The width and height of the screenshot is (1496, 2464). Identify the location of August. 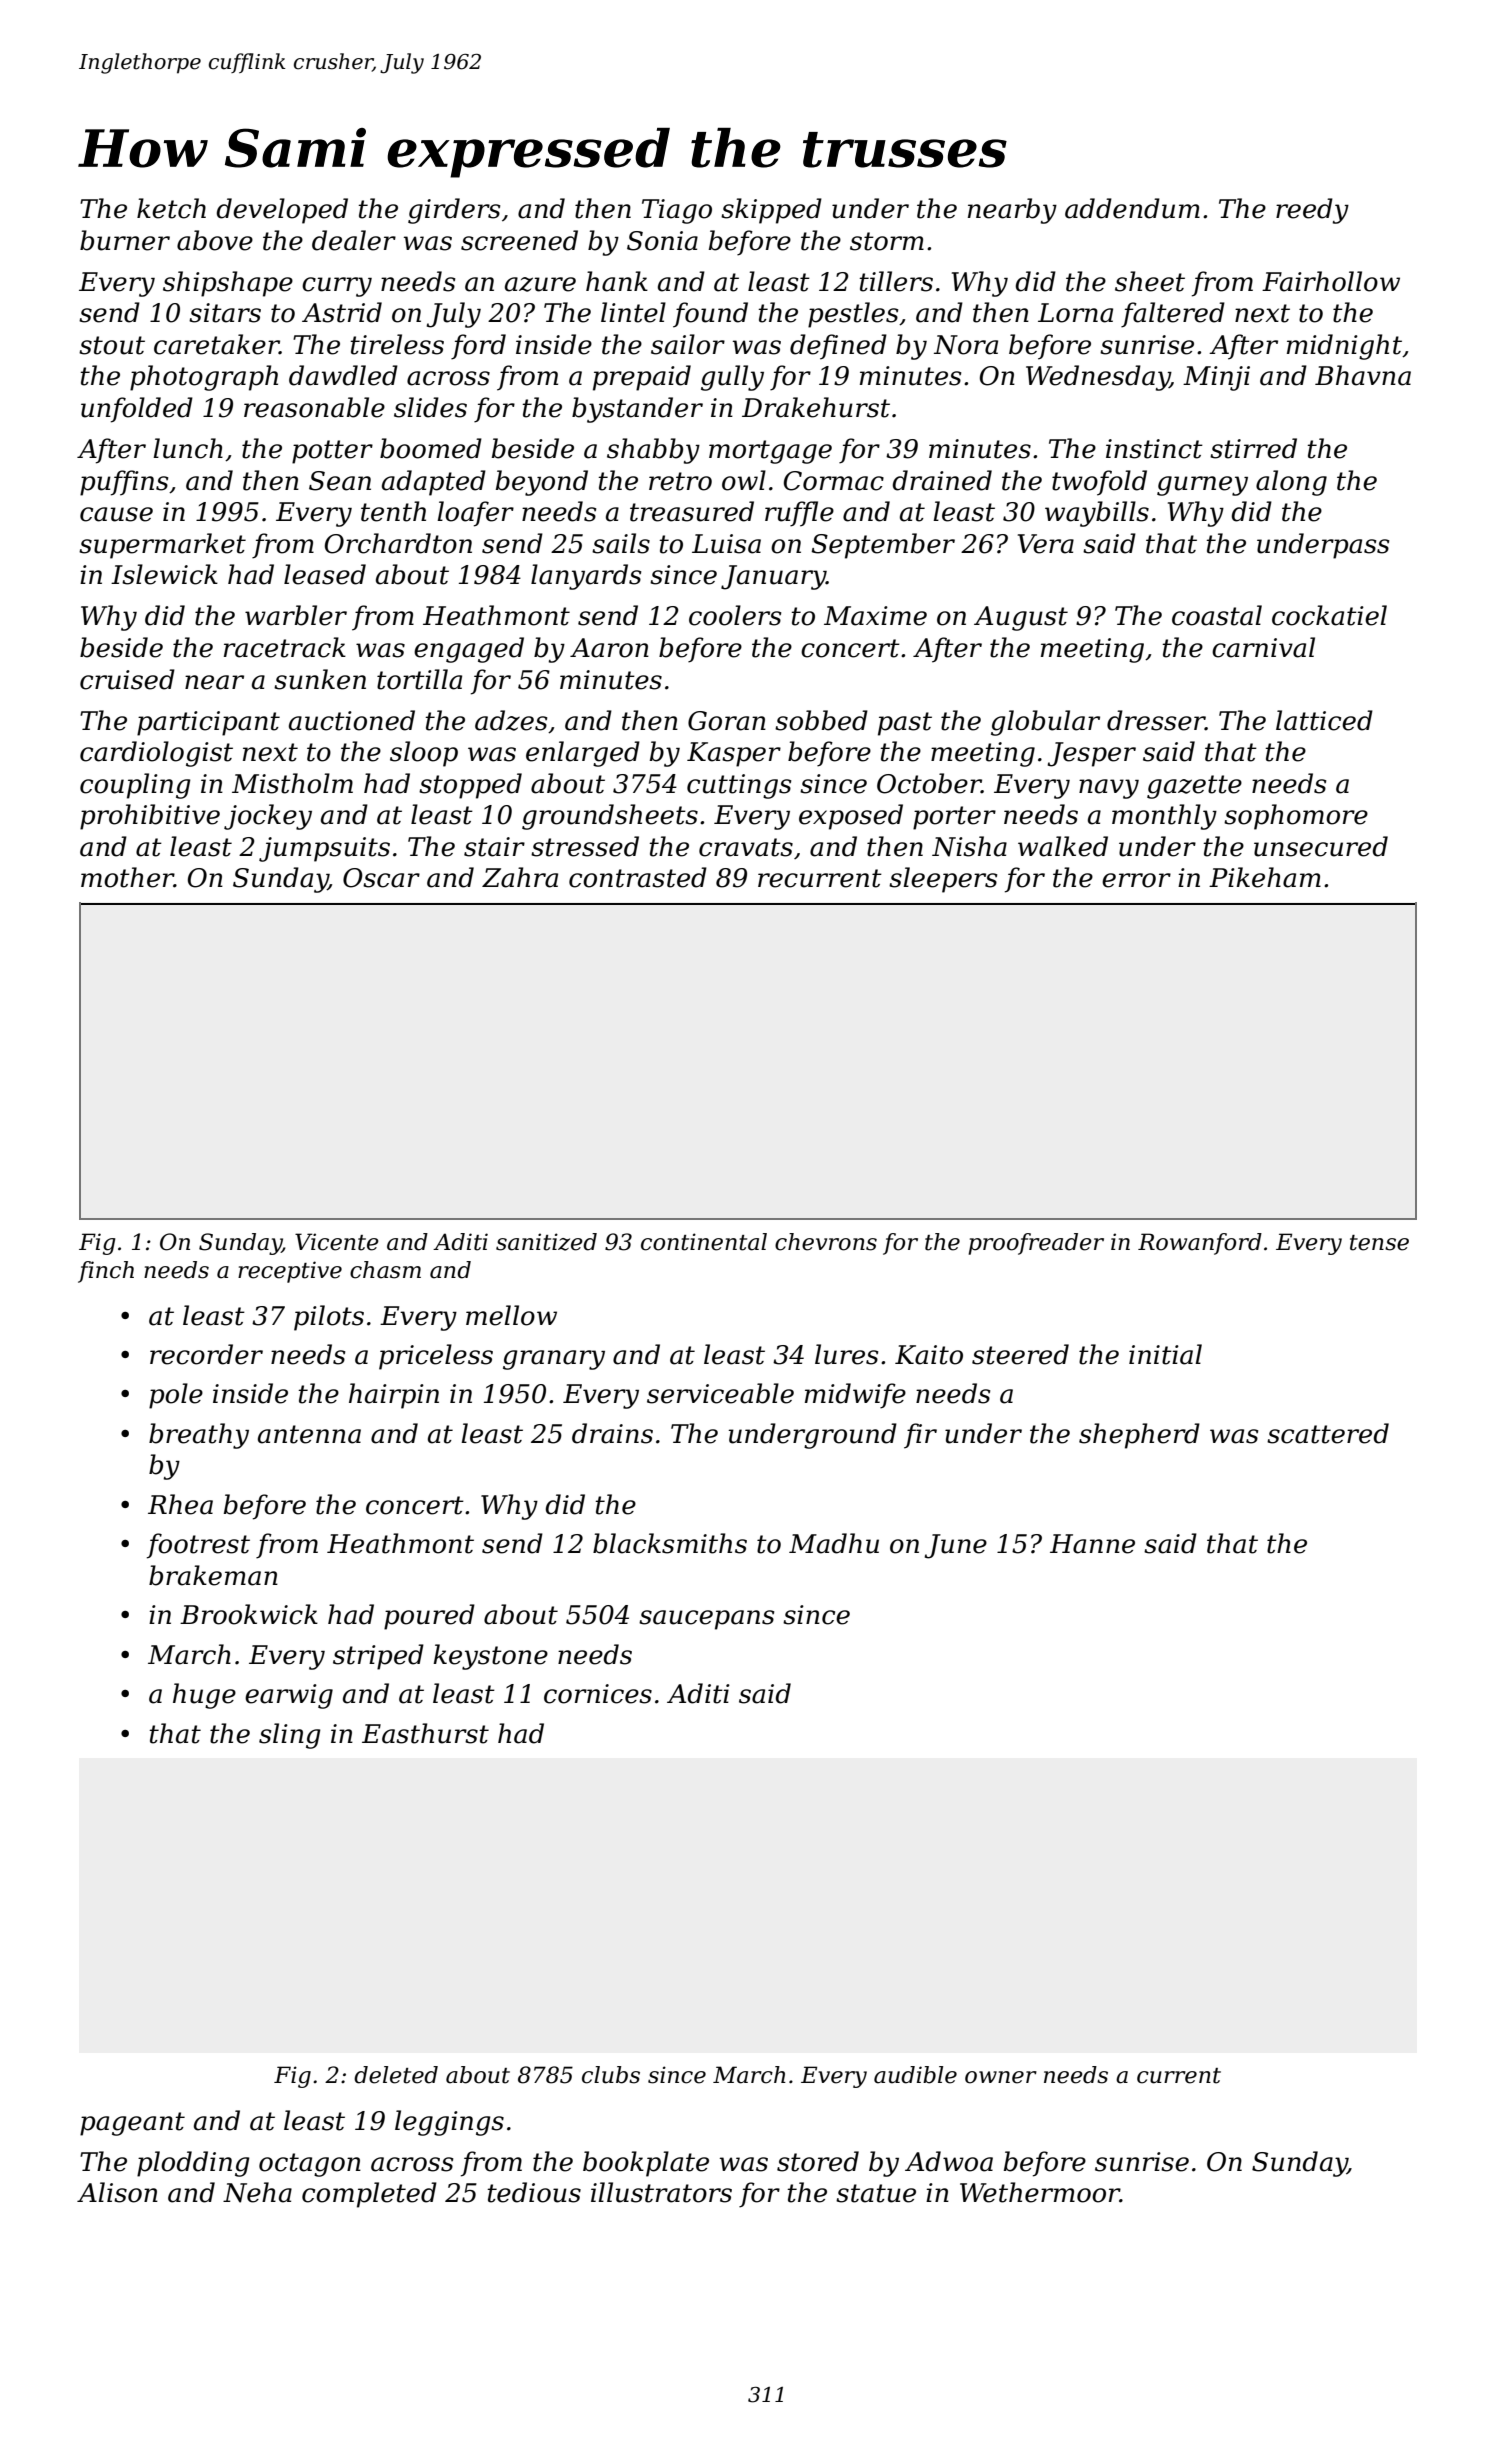
(1021, 618).
